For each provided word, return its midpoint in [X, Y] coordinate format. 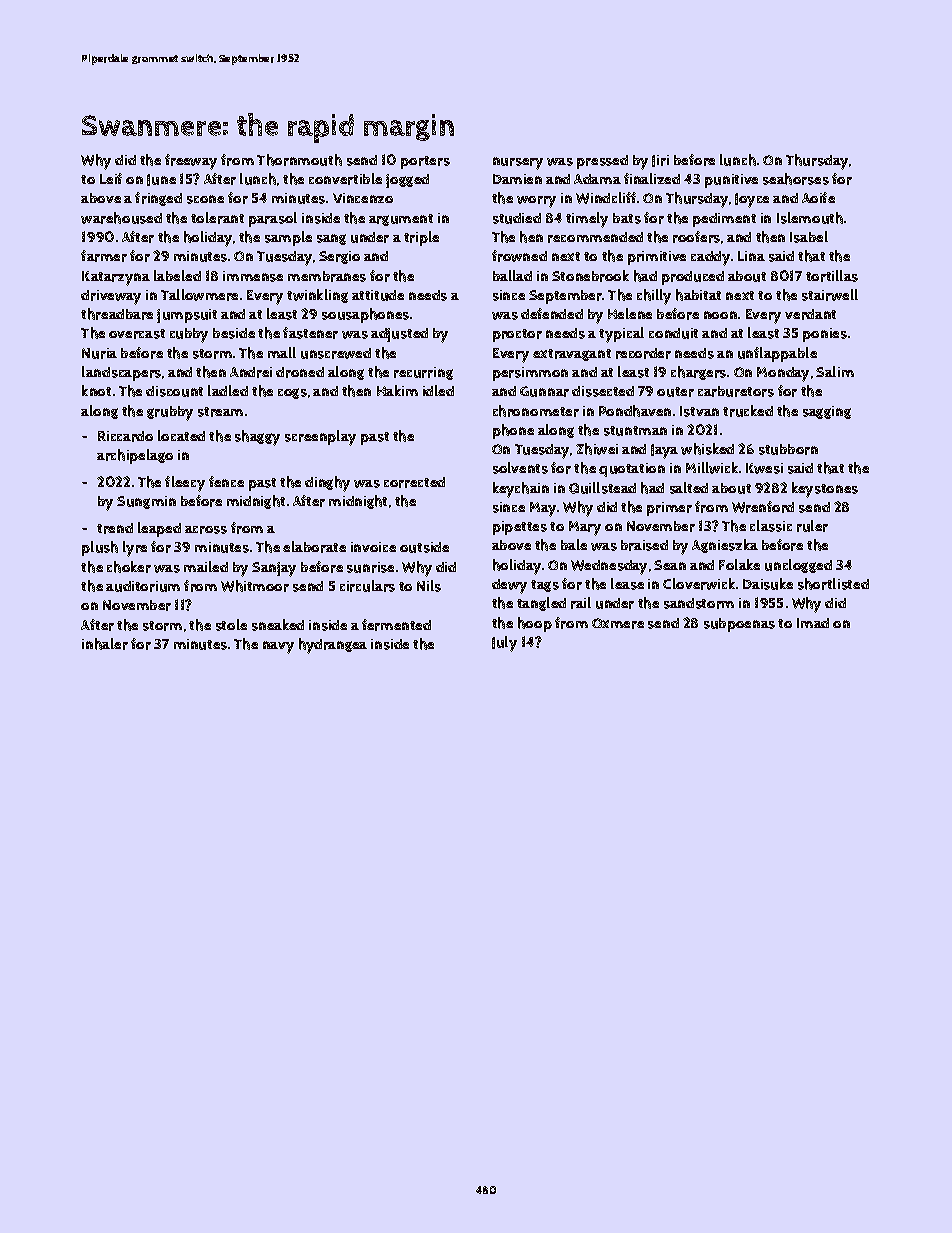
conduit [673, 333]
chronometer [536, 411]
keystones [825, 490]
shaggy [257, 438]
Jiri [660, 161]
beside [234, 333]
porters [425, 162]
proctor [517, 335]
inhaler [105, 644]
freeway [191, 162]
